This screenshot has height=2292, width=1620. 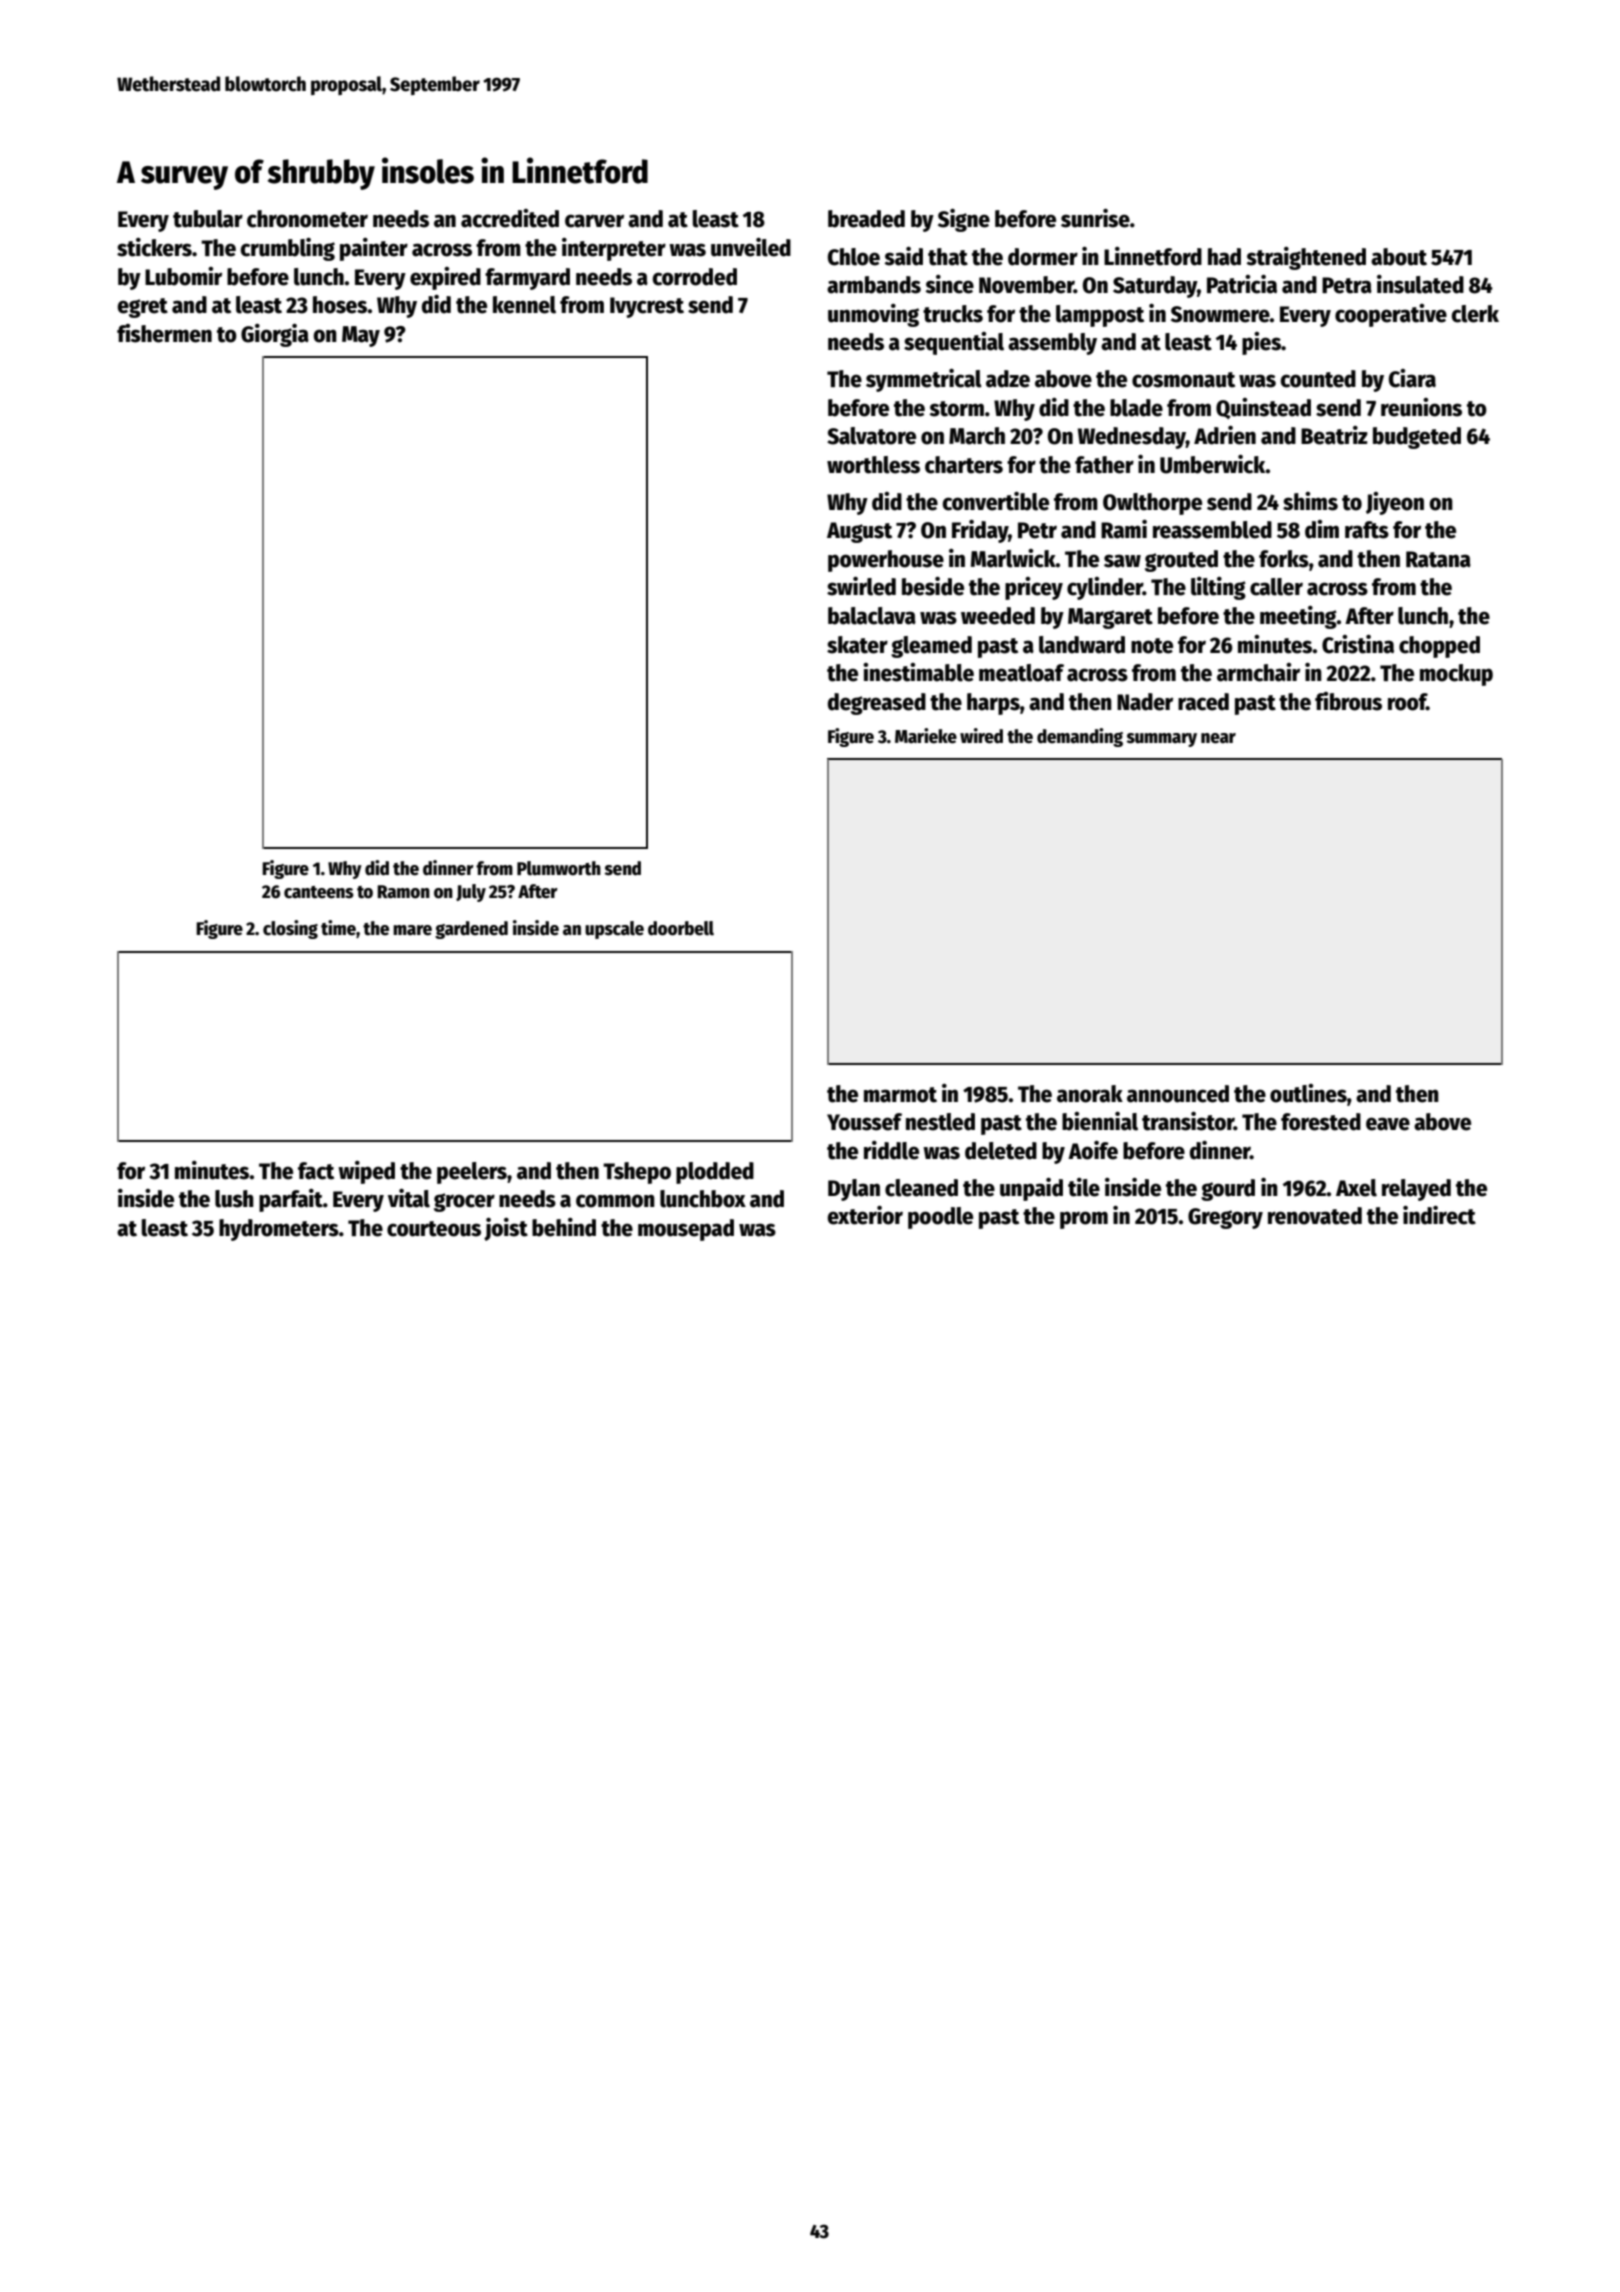 What do you see at coordinates (1084, 1187) in the screenshot?
I see `tile` at bounding box center [1084, 1187].
